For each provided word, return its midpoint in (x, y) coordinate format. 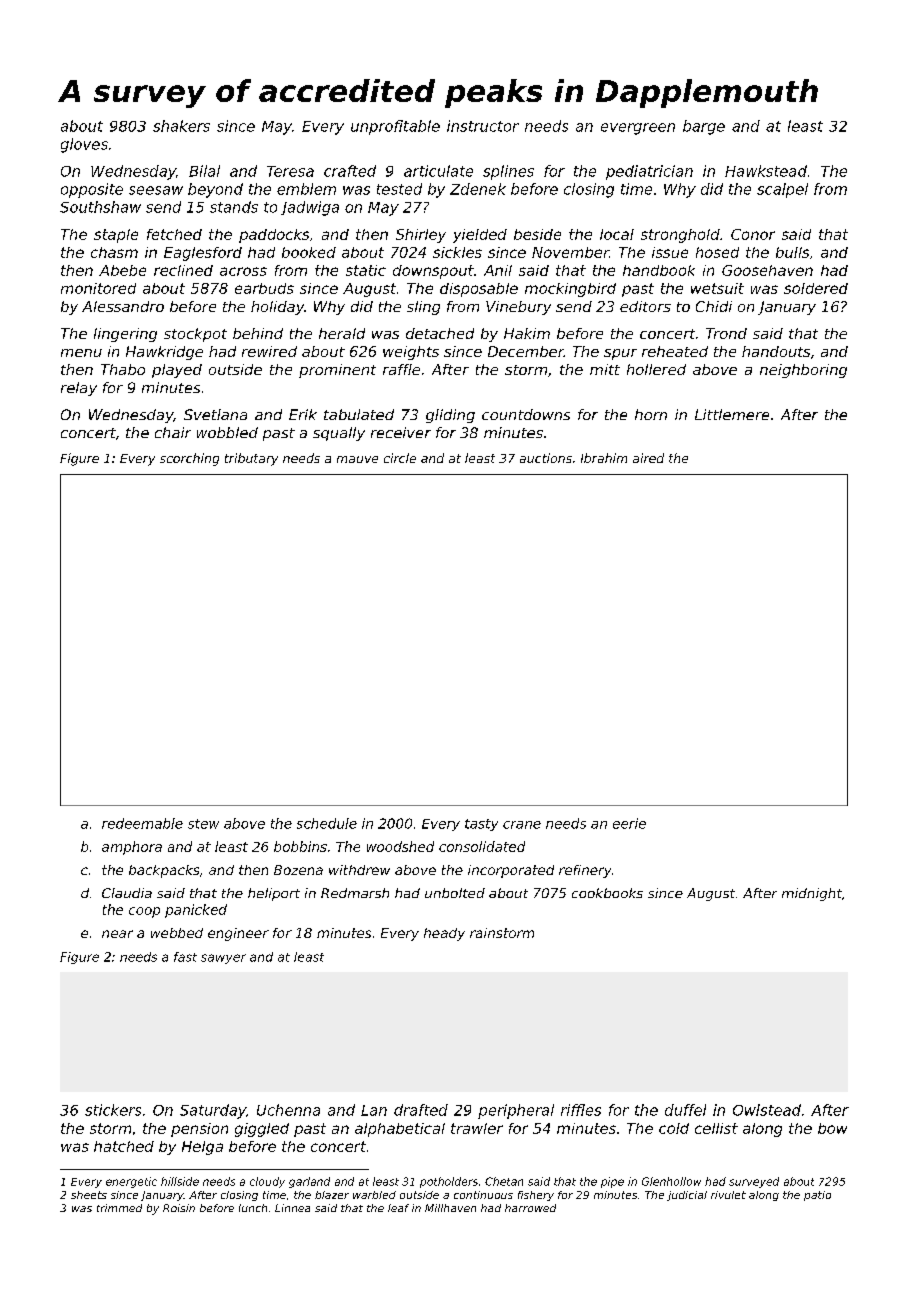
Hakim (527, 333)
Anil (498, 270)
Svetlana (215, 414)
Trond (726, 333)
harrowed (530, 1208)
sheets (89, 1195)
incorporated (511, 871)
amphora (132, 848)
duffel (685, 1110)
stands (234, 207)
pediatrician (649, 172)
